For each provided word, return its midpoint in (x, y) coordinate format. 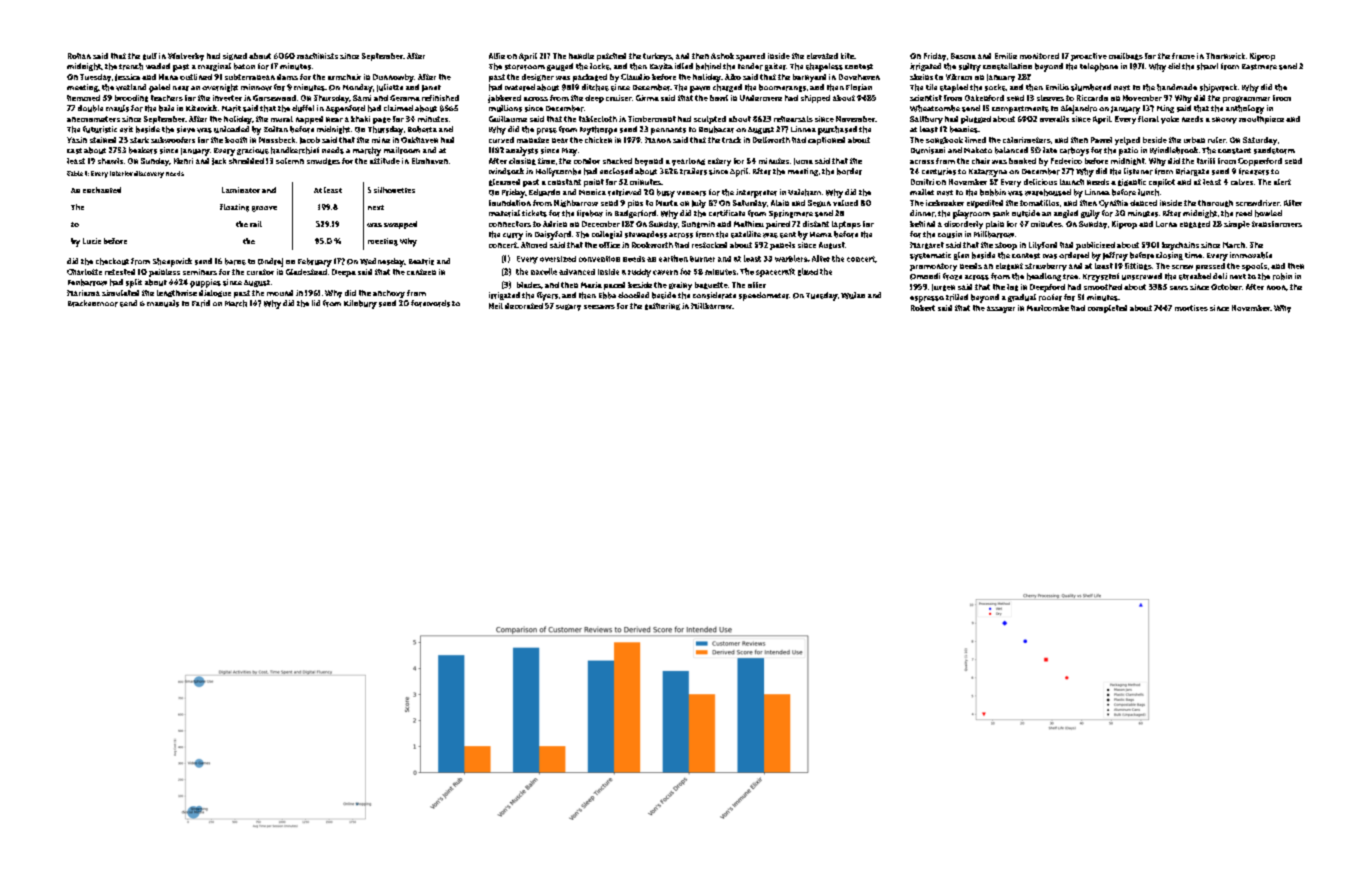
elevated (822, 56)
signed (235, 56)
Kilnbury (360, 304)
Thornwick (1225, 56)
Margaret (927, 245)
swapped (400, 225)
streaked (1195, 276)
